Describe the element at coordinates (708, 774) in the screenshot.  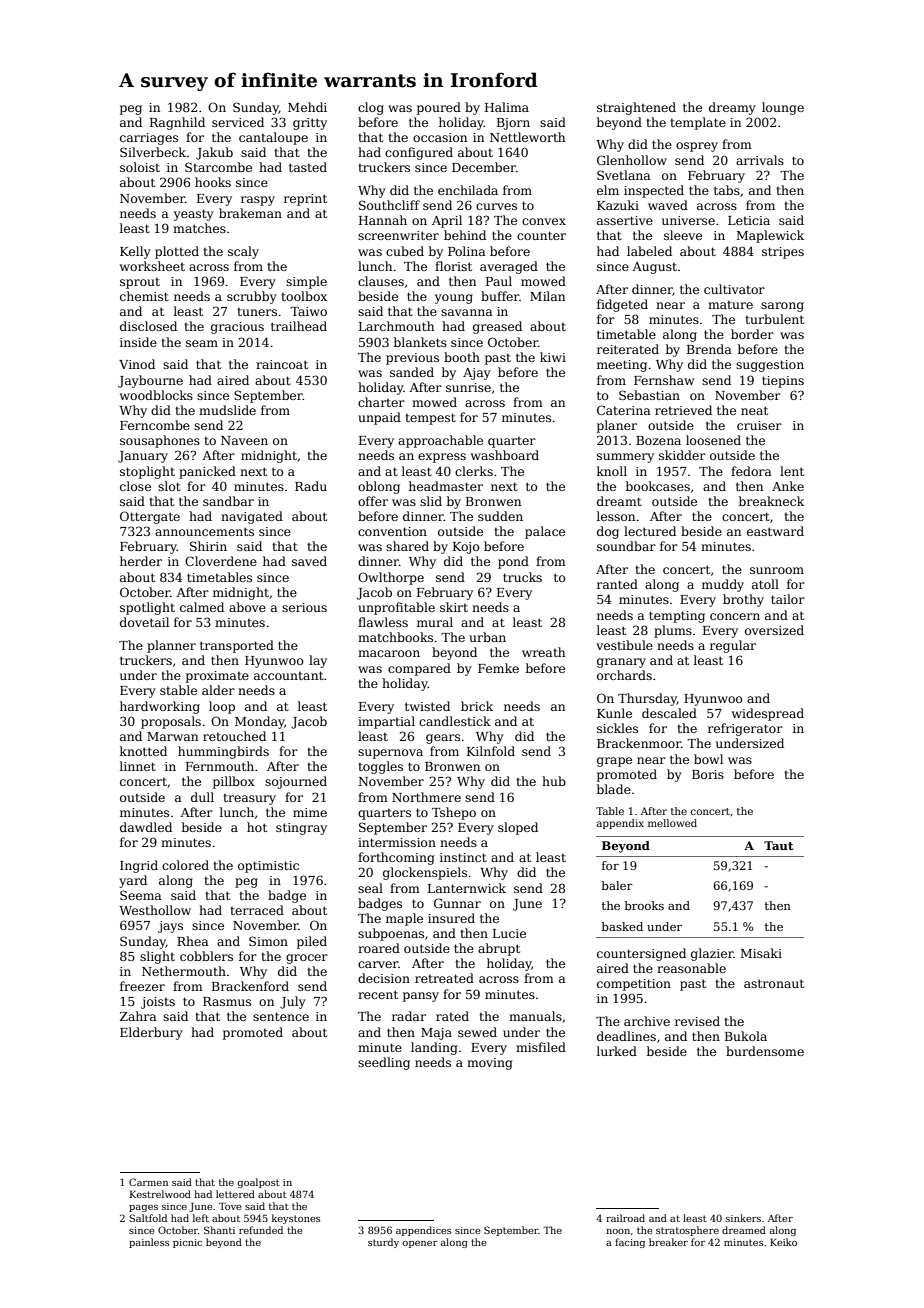
I see `Boris` at that location.
